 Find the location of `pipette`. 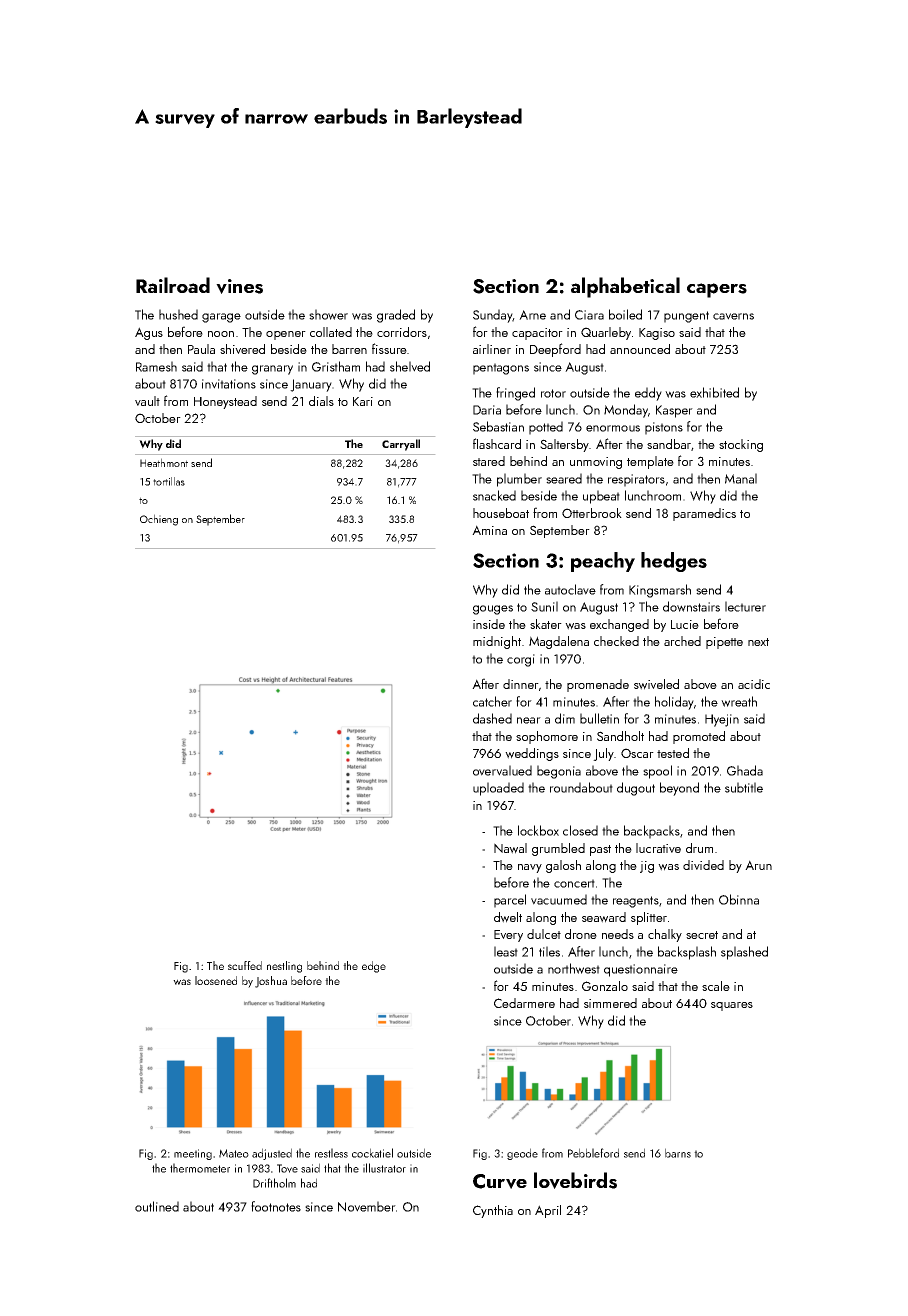

pipette is located at coordinates (724, 643).
